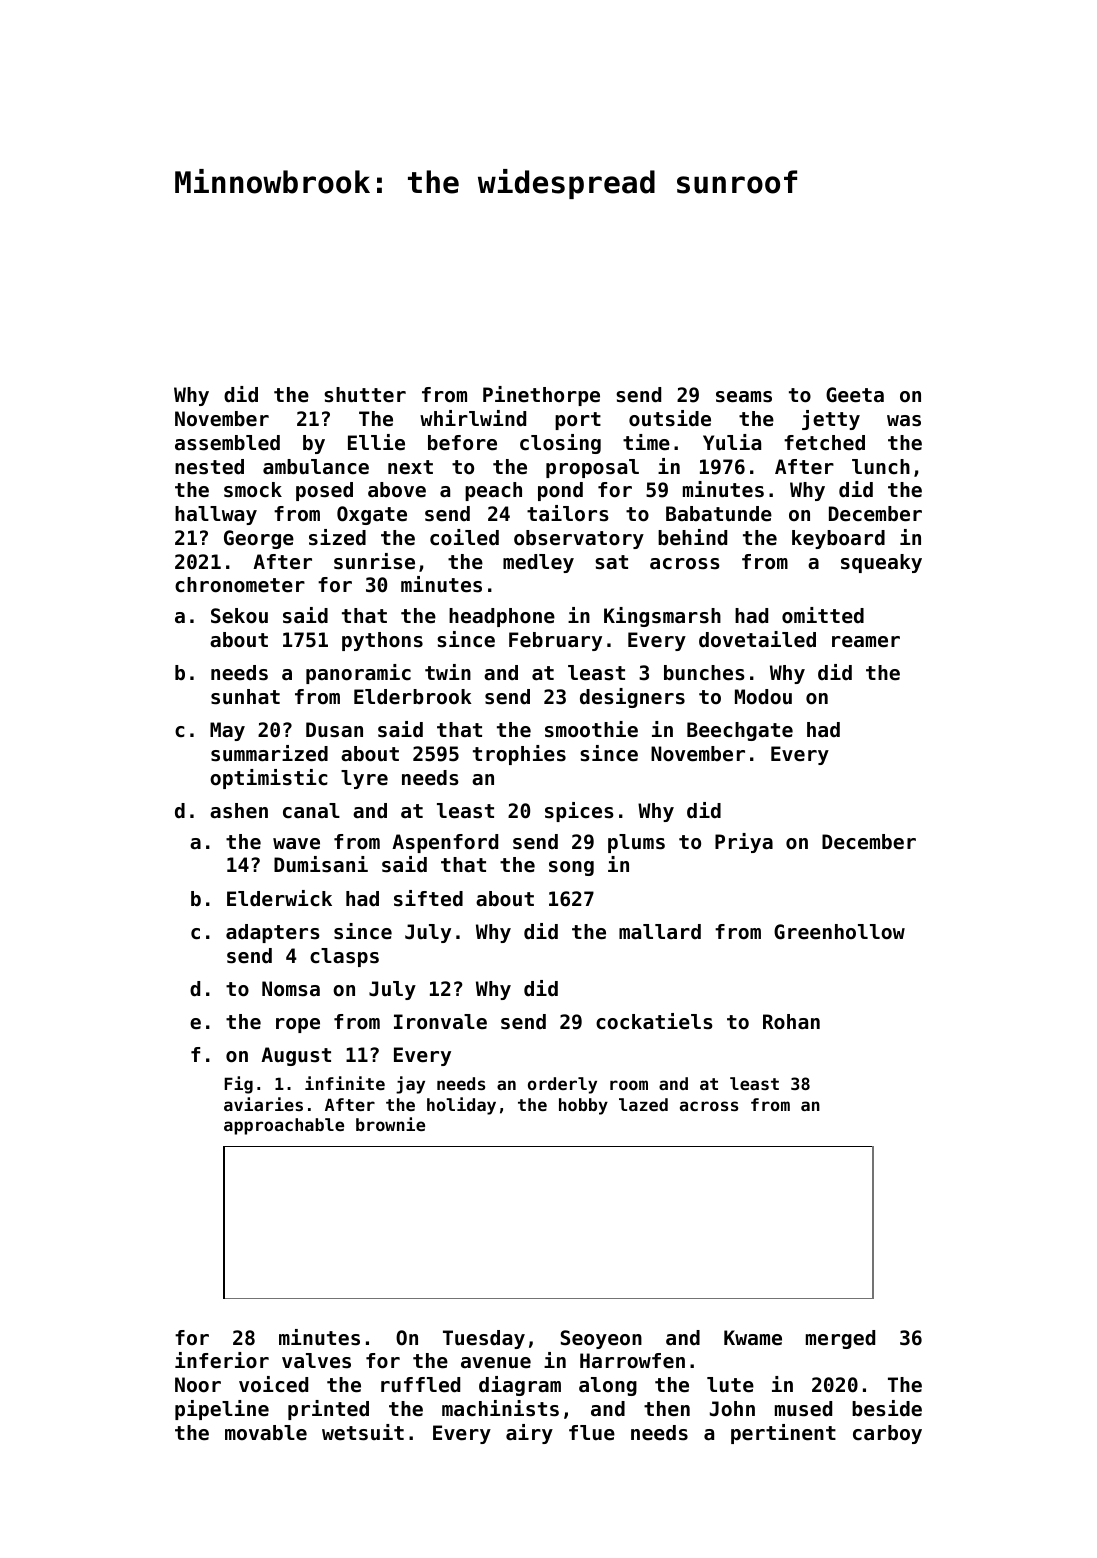 The image size is (1097, 1558). Describe the element at coordinates (866, 642) in the screenshot. I see `reamer` at that location.
